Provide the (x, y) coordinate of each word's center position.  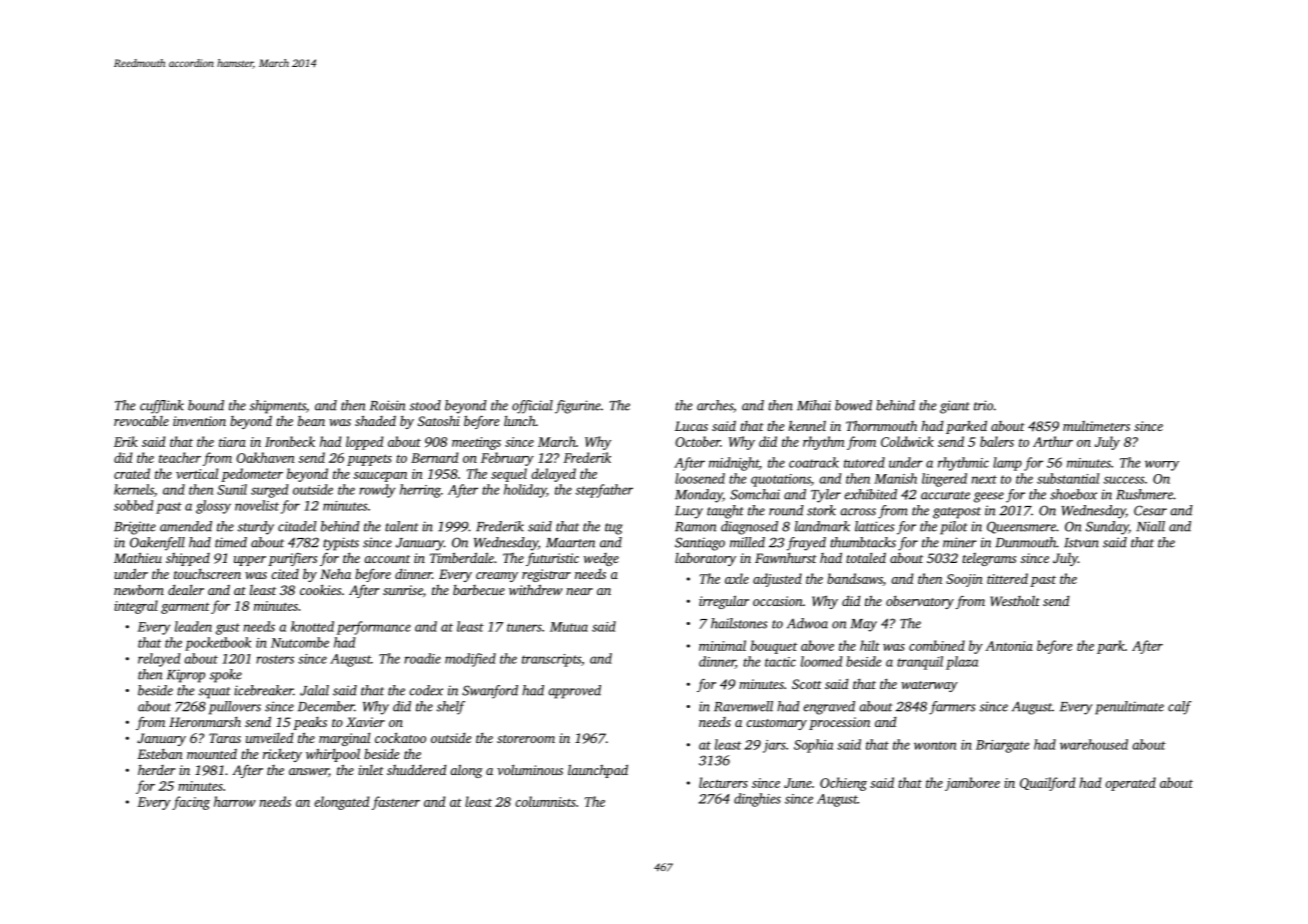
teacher (180, 457)
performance (374, 628)
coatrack (814, 462)
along (466, 771)
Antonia (1009, 646)
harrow (235, 801)
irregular (724, 602)
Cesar (1150, 510)
